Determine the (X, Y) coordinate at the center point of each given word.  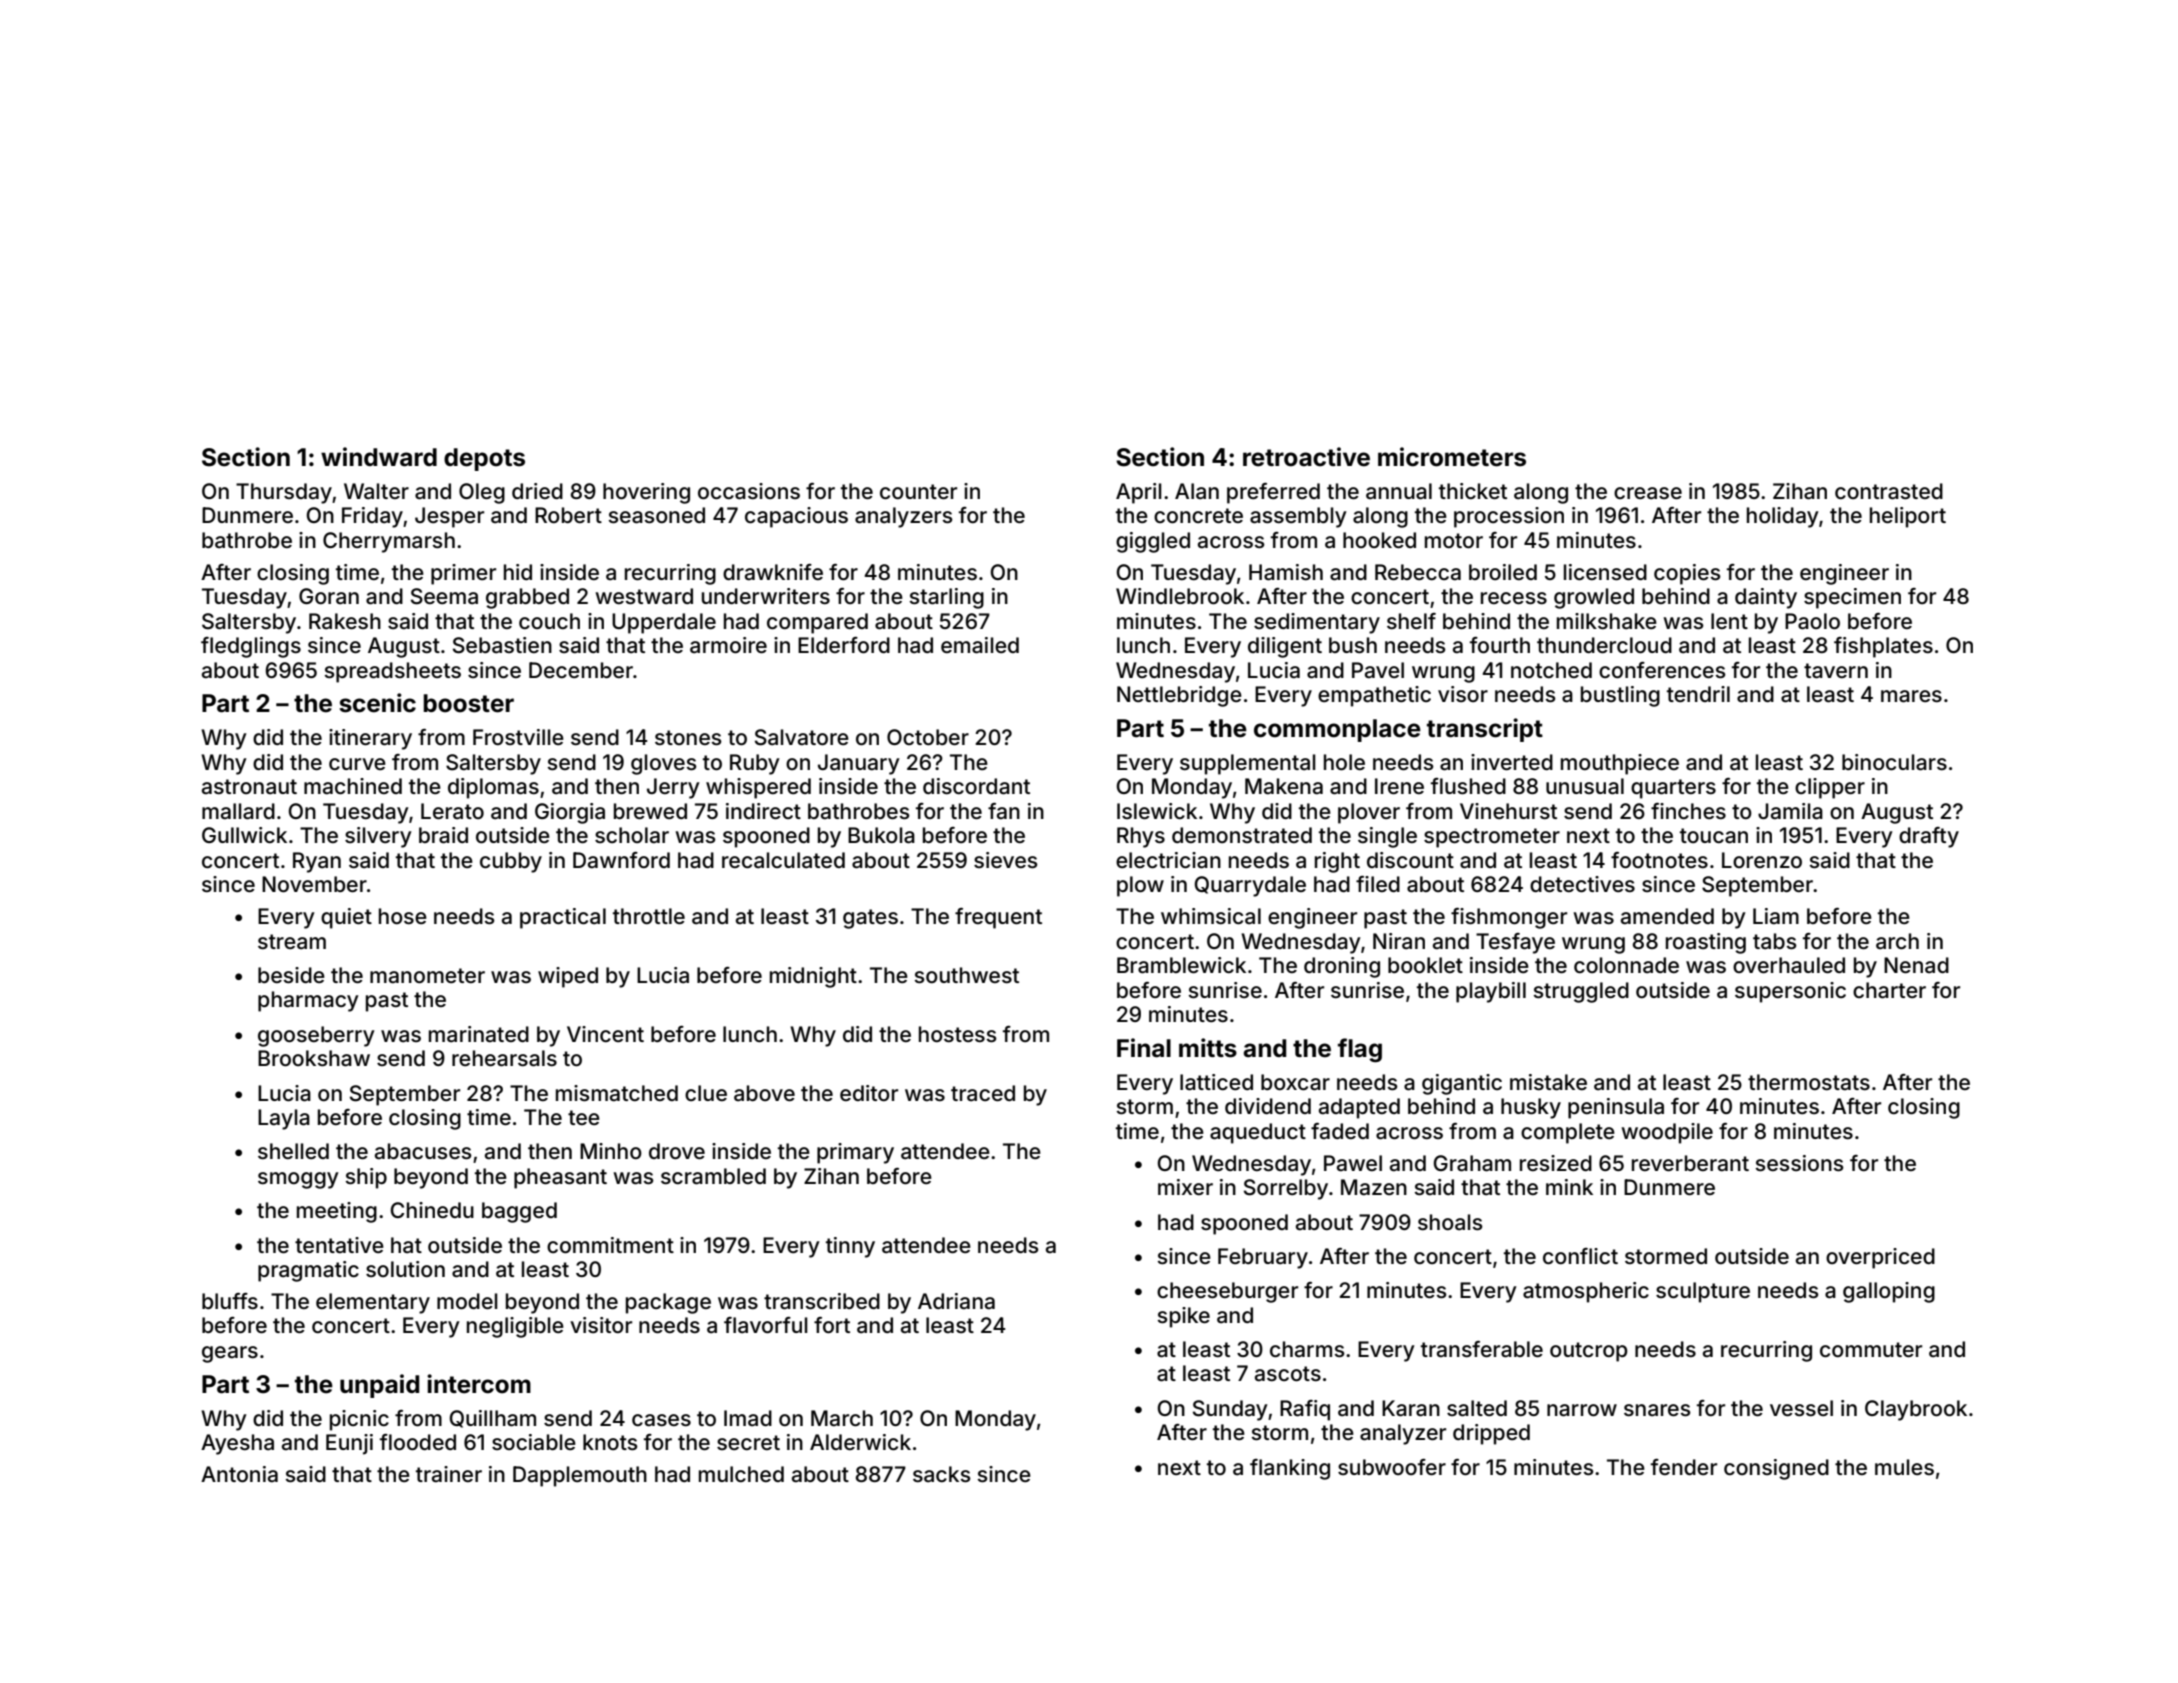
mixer (1185, 1187)
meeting (337, 1212)
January (859, 764)
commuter (1871, 1349)
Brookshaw (314, 1058)
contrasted (1889, 491)
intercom (479, 1384)
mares (1911, 696)
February (1263, 1258)
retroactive (1306, 457)
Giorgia (570, 813)
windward (379, 457)
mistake (1548, 1082)
